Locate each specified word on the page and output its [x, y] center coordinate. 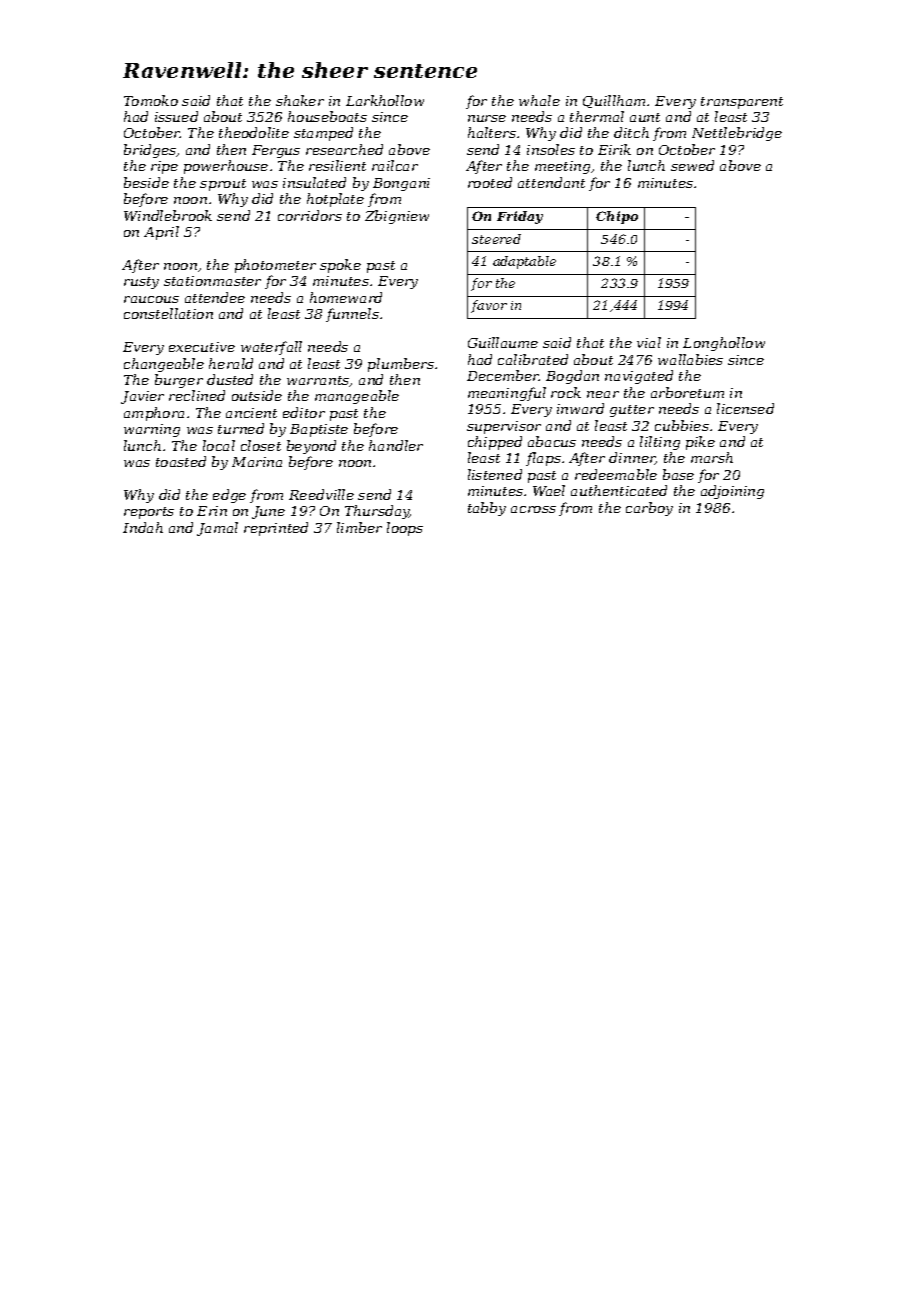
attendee [215, 297]
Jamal [217, 529]
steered [496, 239]
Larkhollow [385, 100]
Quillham [614, 101]
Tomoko [151, 100]
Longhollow [724, 344]
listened [495, 474]
